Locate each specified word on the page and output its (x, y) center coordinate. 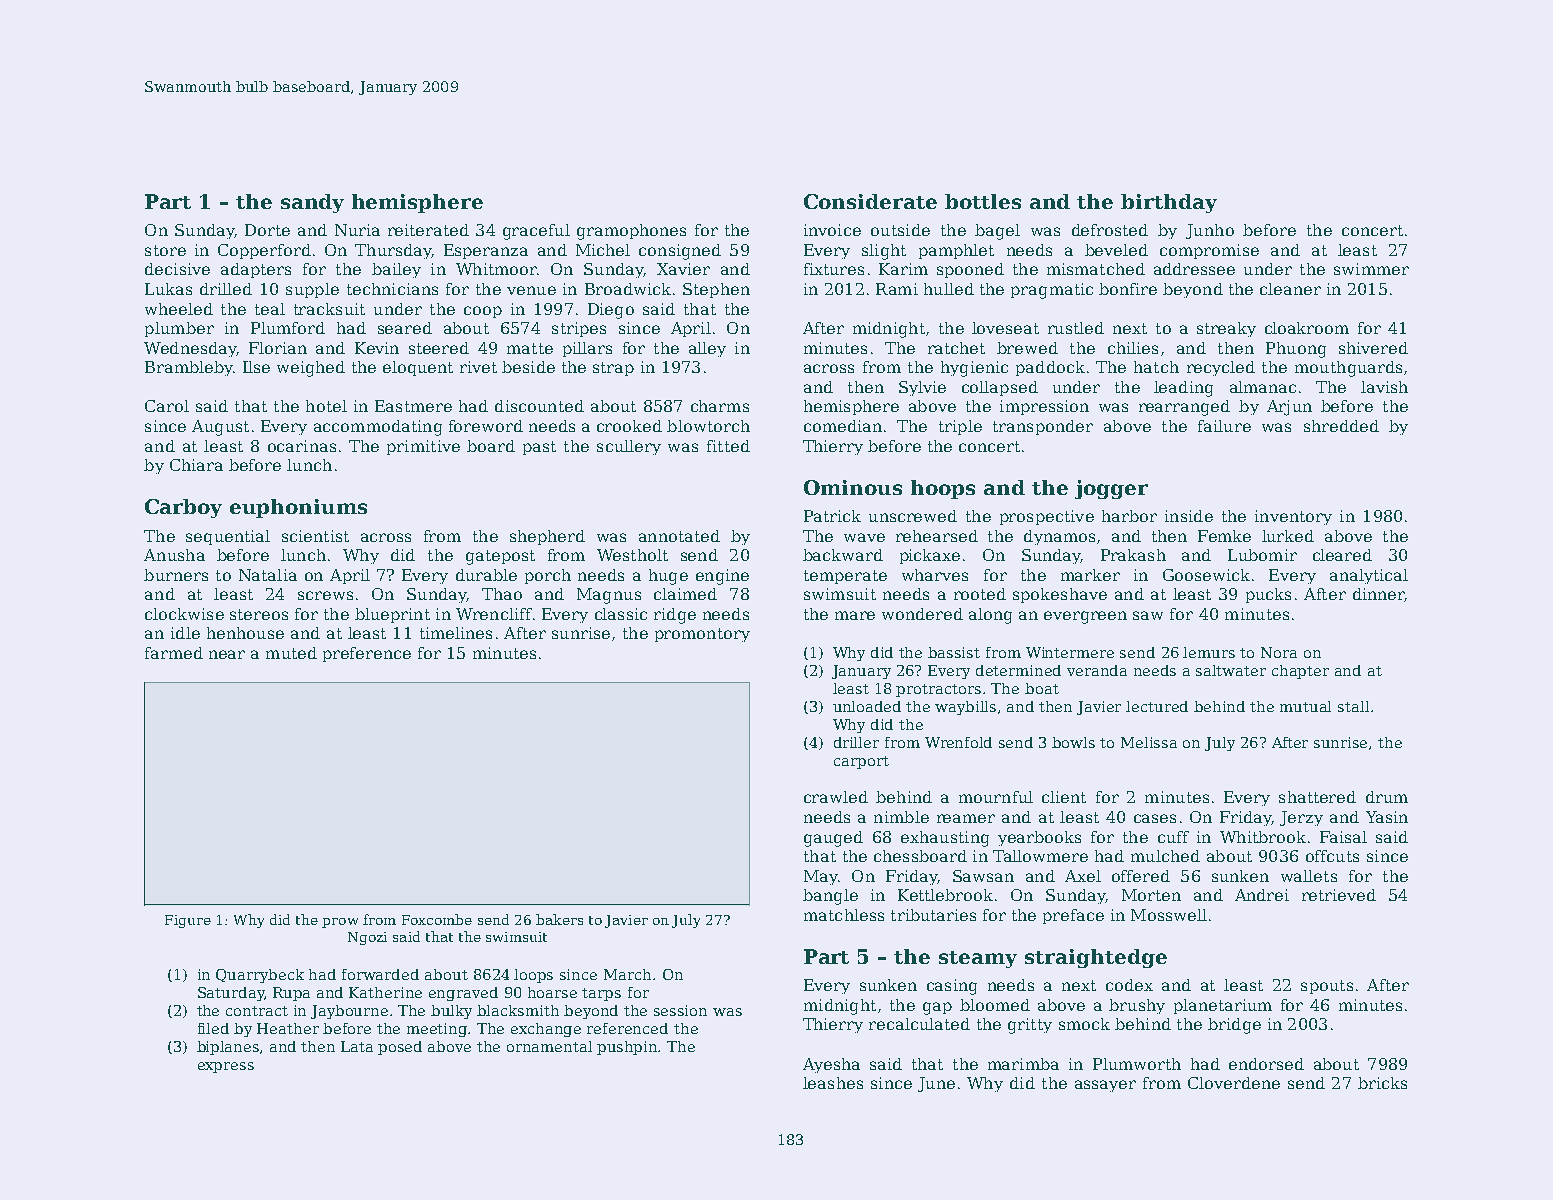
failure (1224, 426)
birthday (1169, 203)
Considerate (870, 201)
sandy (312, 203)
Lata (357, 1046)
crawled (836, 797)
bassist (954, 652)
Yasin (1387, 817)
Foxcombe (437, 919)
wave (864, 537)
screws (325, 595)
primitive (423, 447)
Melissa (1149, 742)
